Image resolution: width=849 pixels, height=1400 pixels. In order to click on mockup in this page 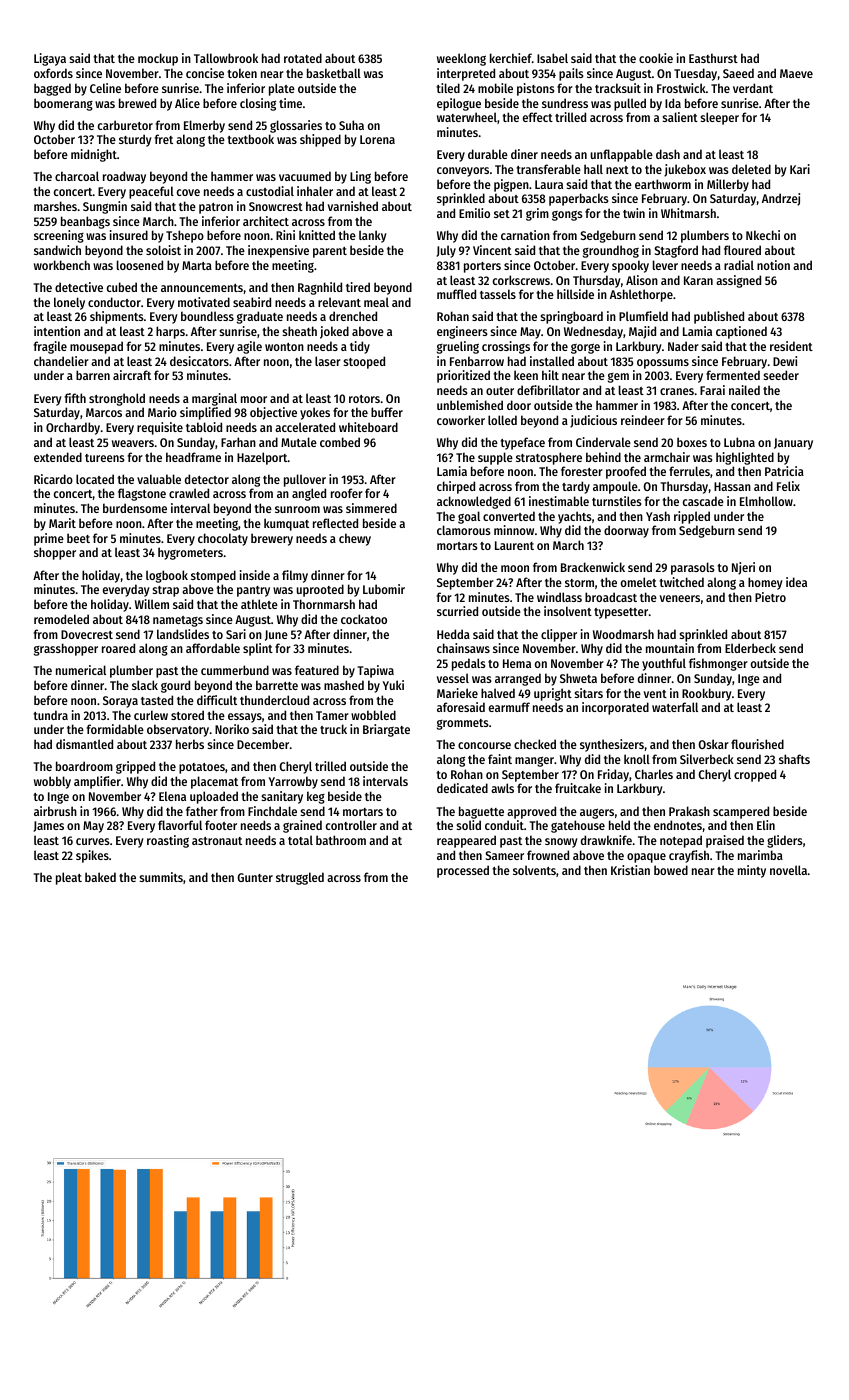, I will do `click(158, 59)`.
